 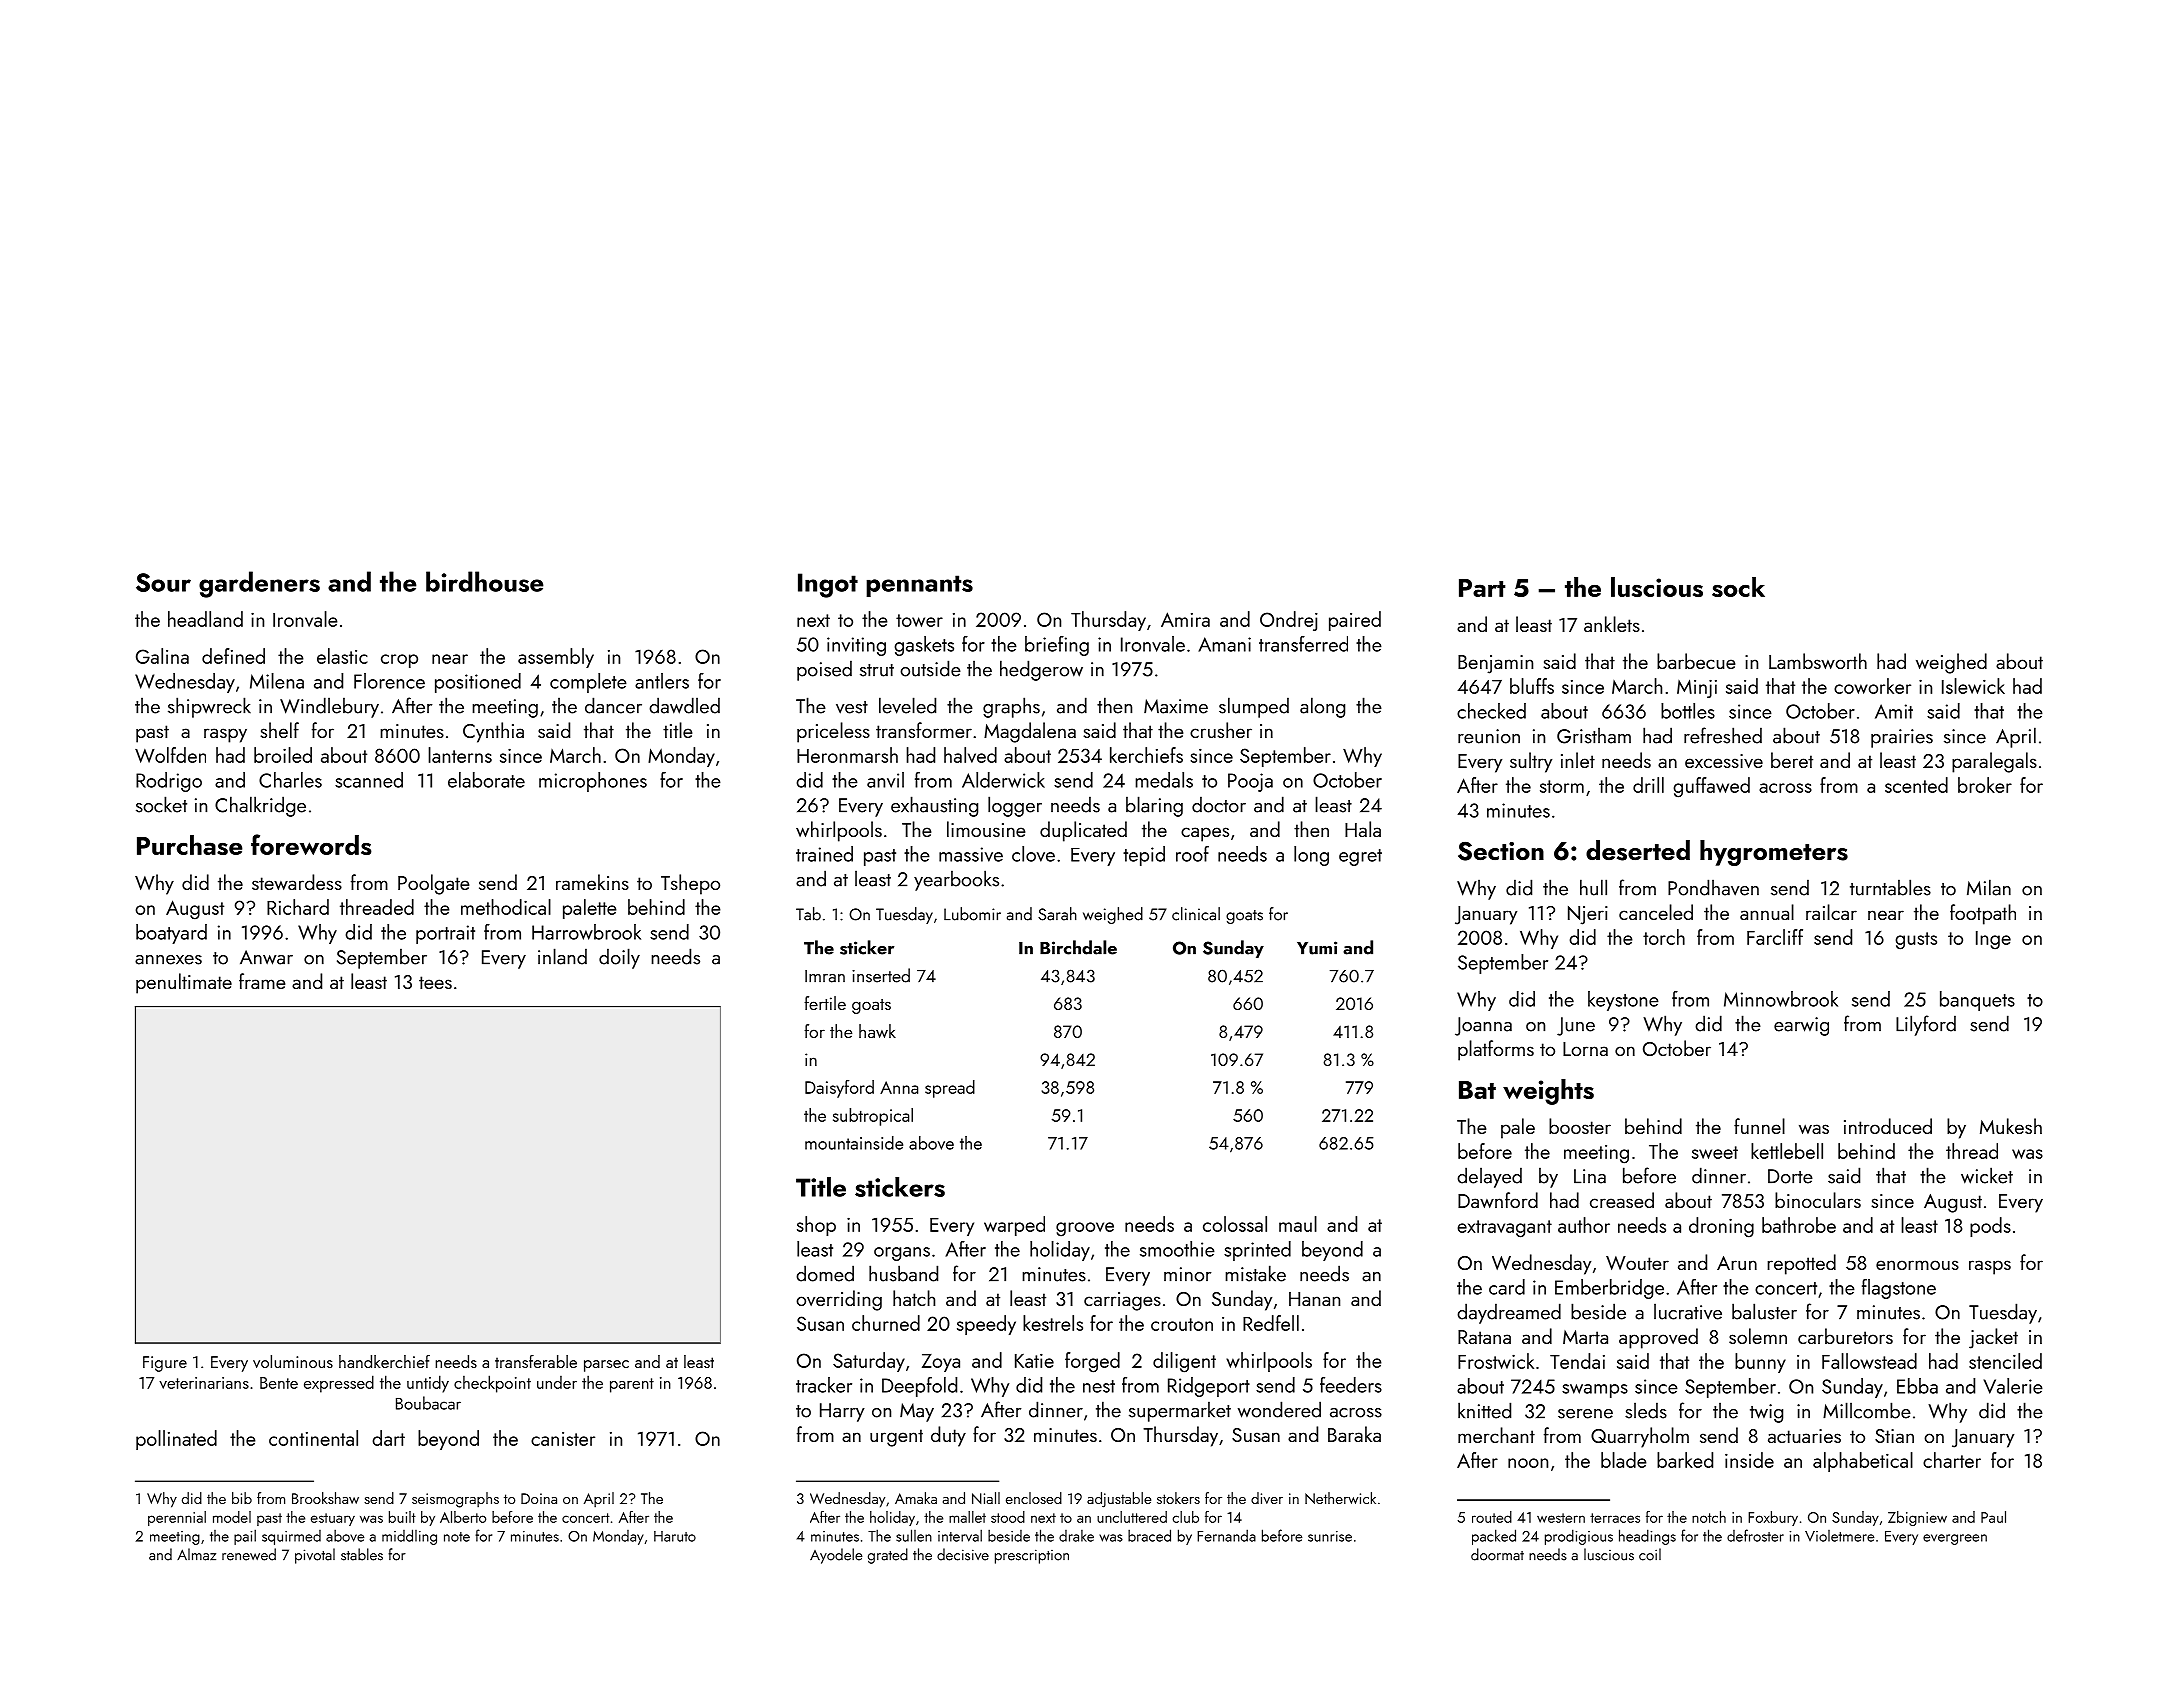 I want to click on anklets, so click(x=1612, y=624).
